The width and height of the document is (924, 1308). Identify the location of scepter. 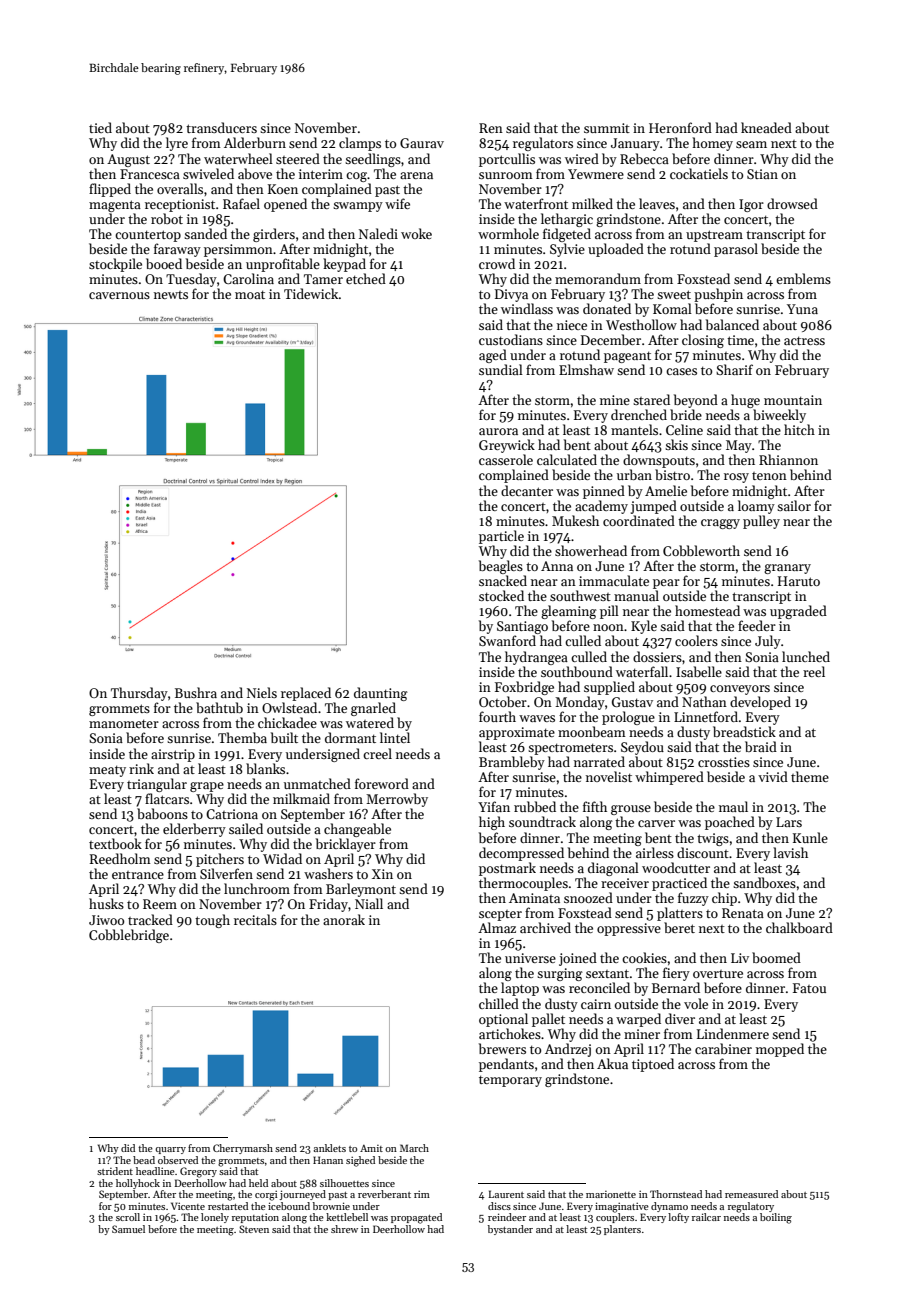
(500, 915).
